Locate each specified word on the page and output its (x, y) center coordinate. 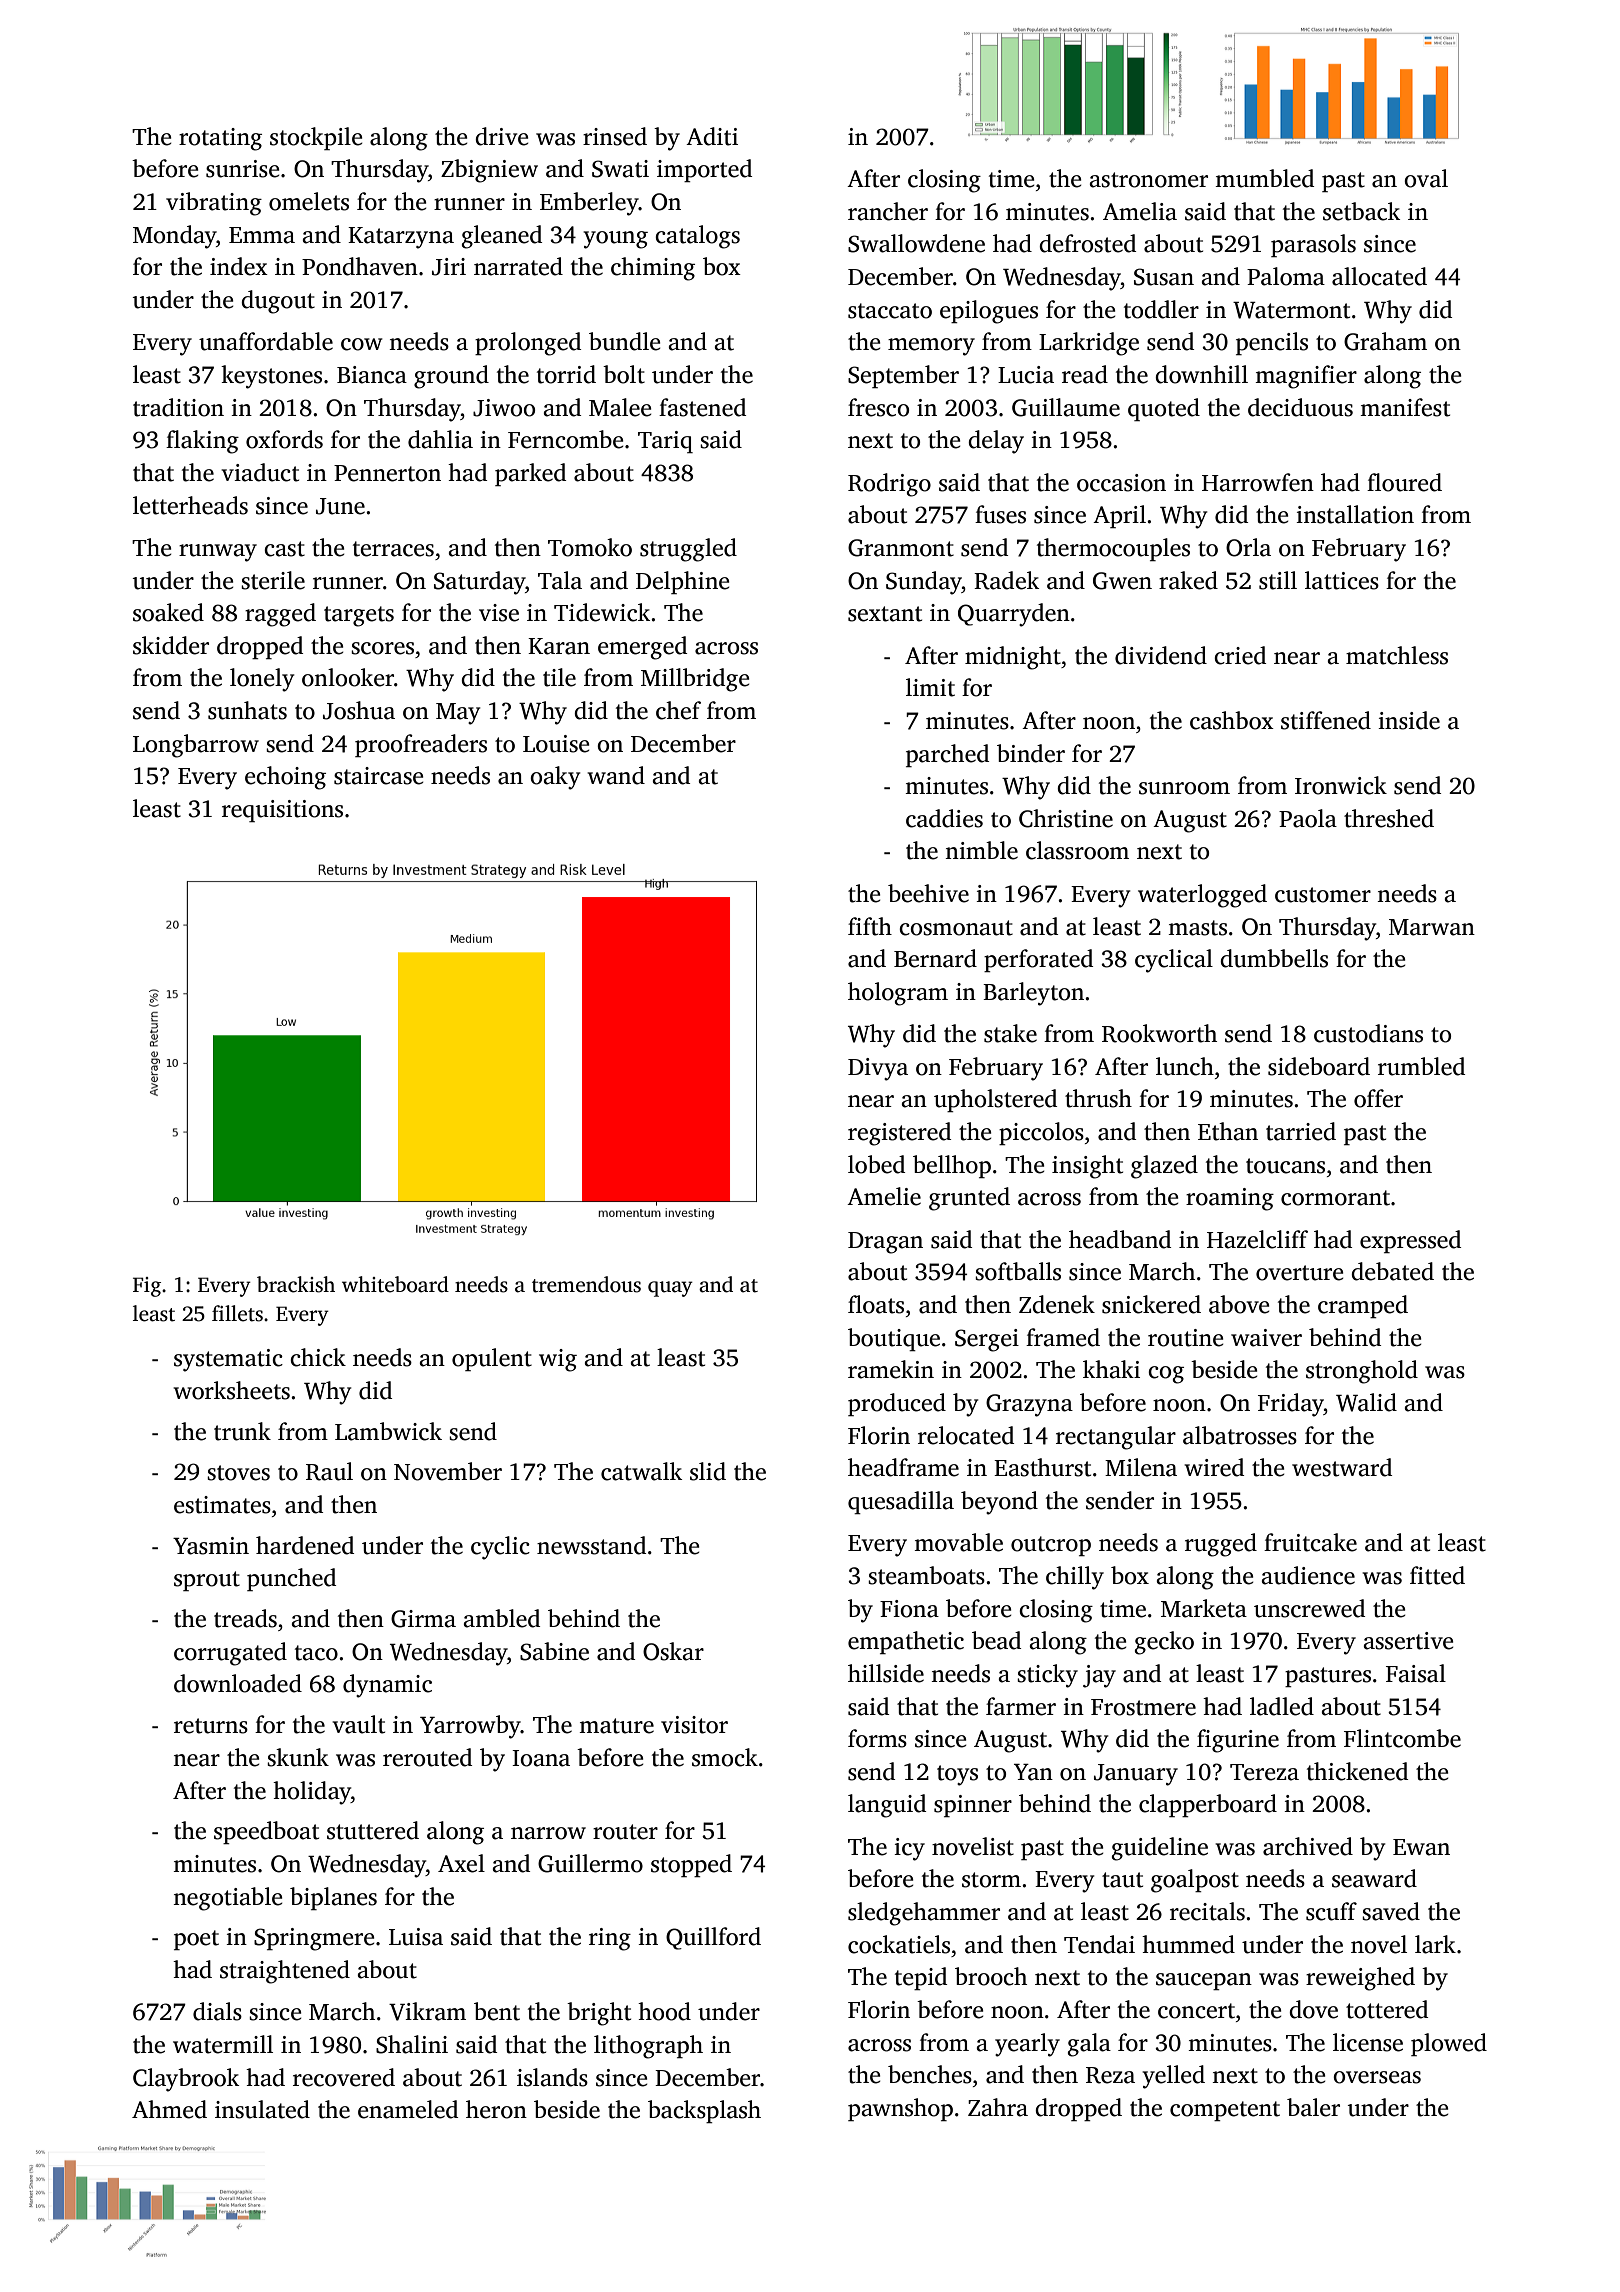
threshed (1389, 818)
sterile (273, 580)
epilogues (989, 312)
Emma (262, 235)
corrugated (230, 1654)
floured (1404, 482)
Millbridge (695, 680)
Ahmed (169, 2109)
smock (725, 1757)
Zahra (998, 2107)
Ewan (1421, 1847)
